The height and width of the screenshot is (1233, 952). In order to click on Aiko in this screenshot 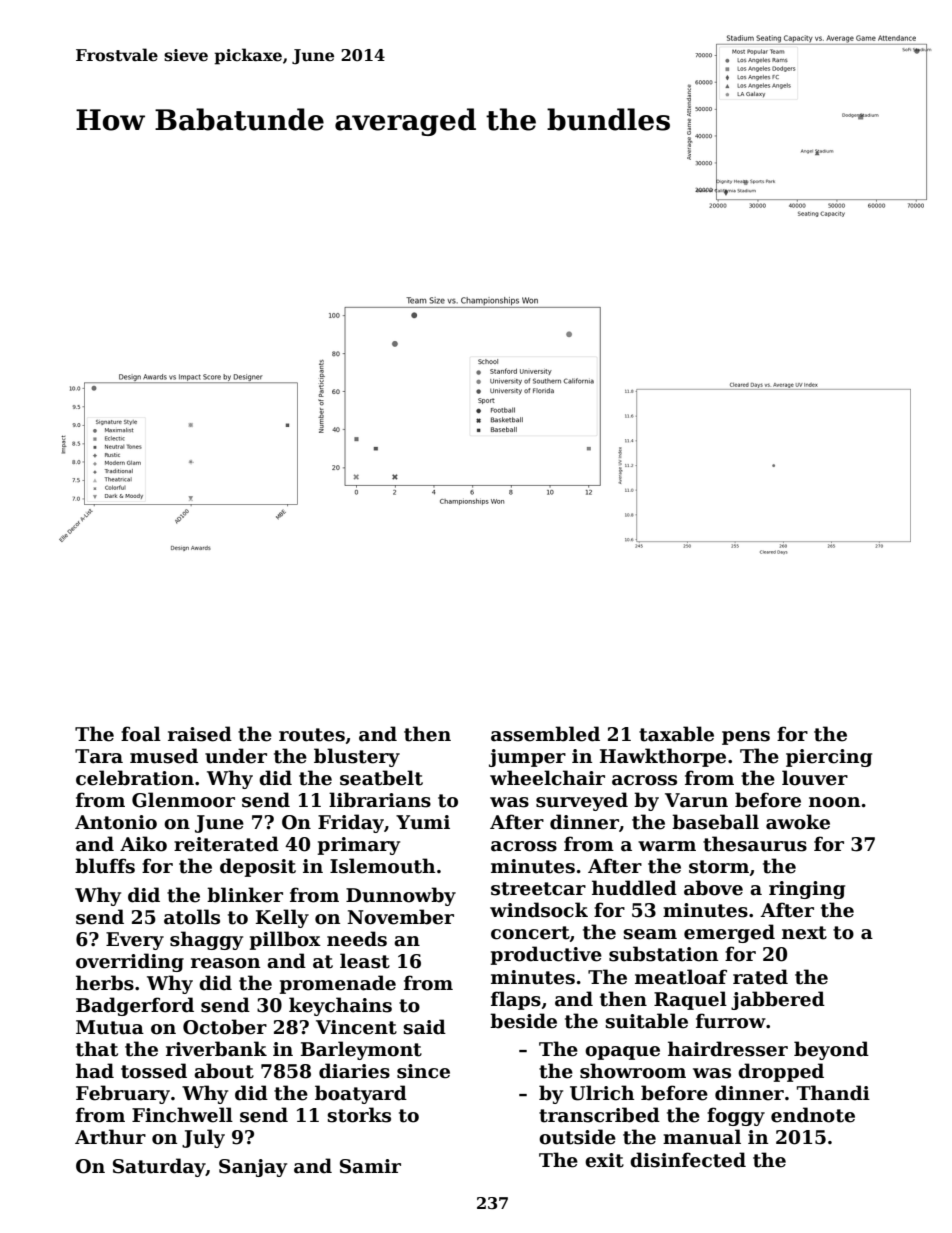, I will do `click(143, 844)`.
